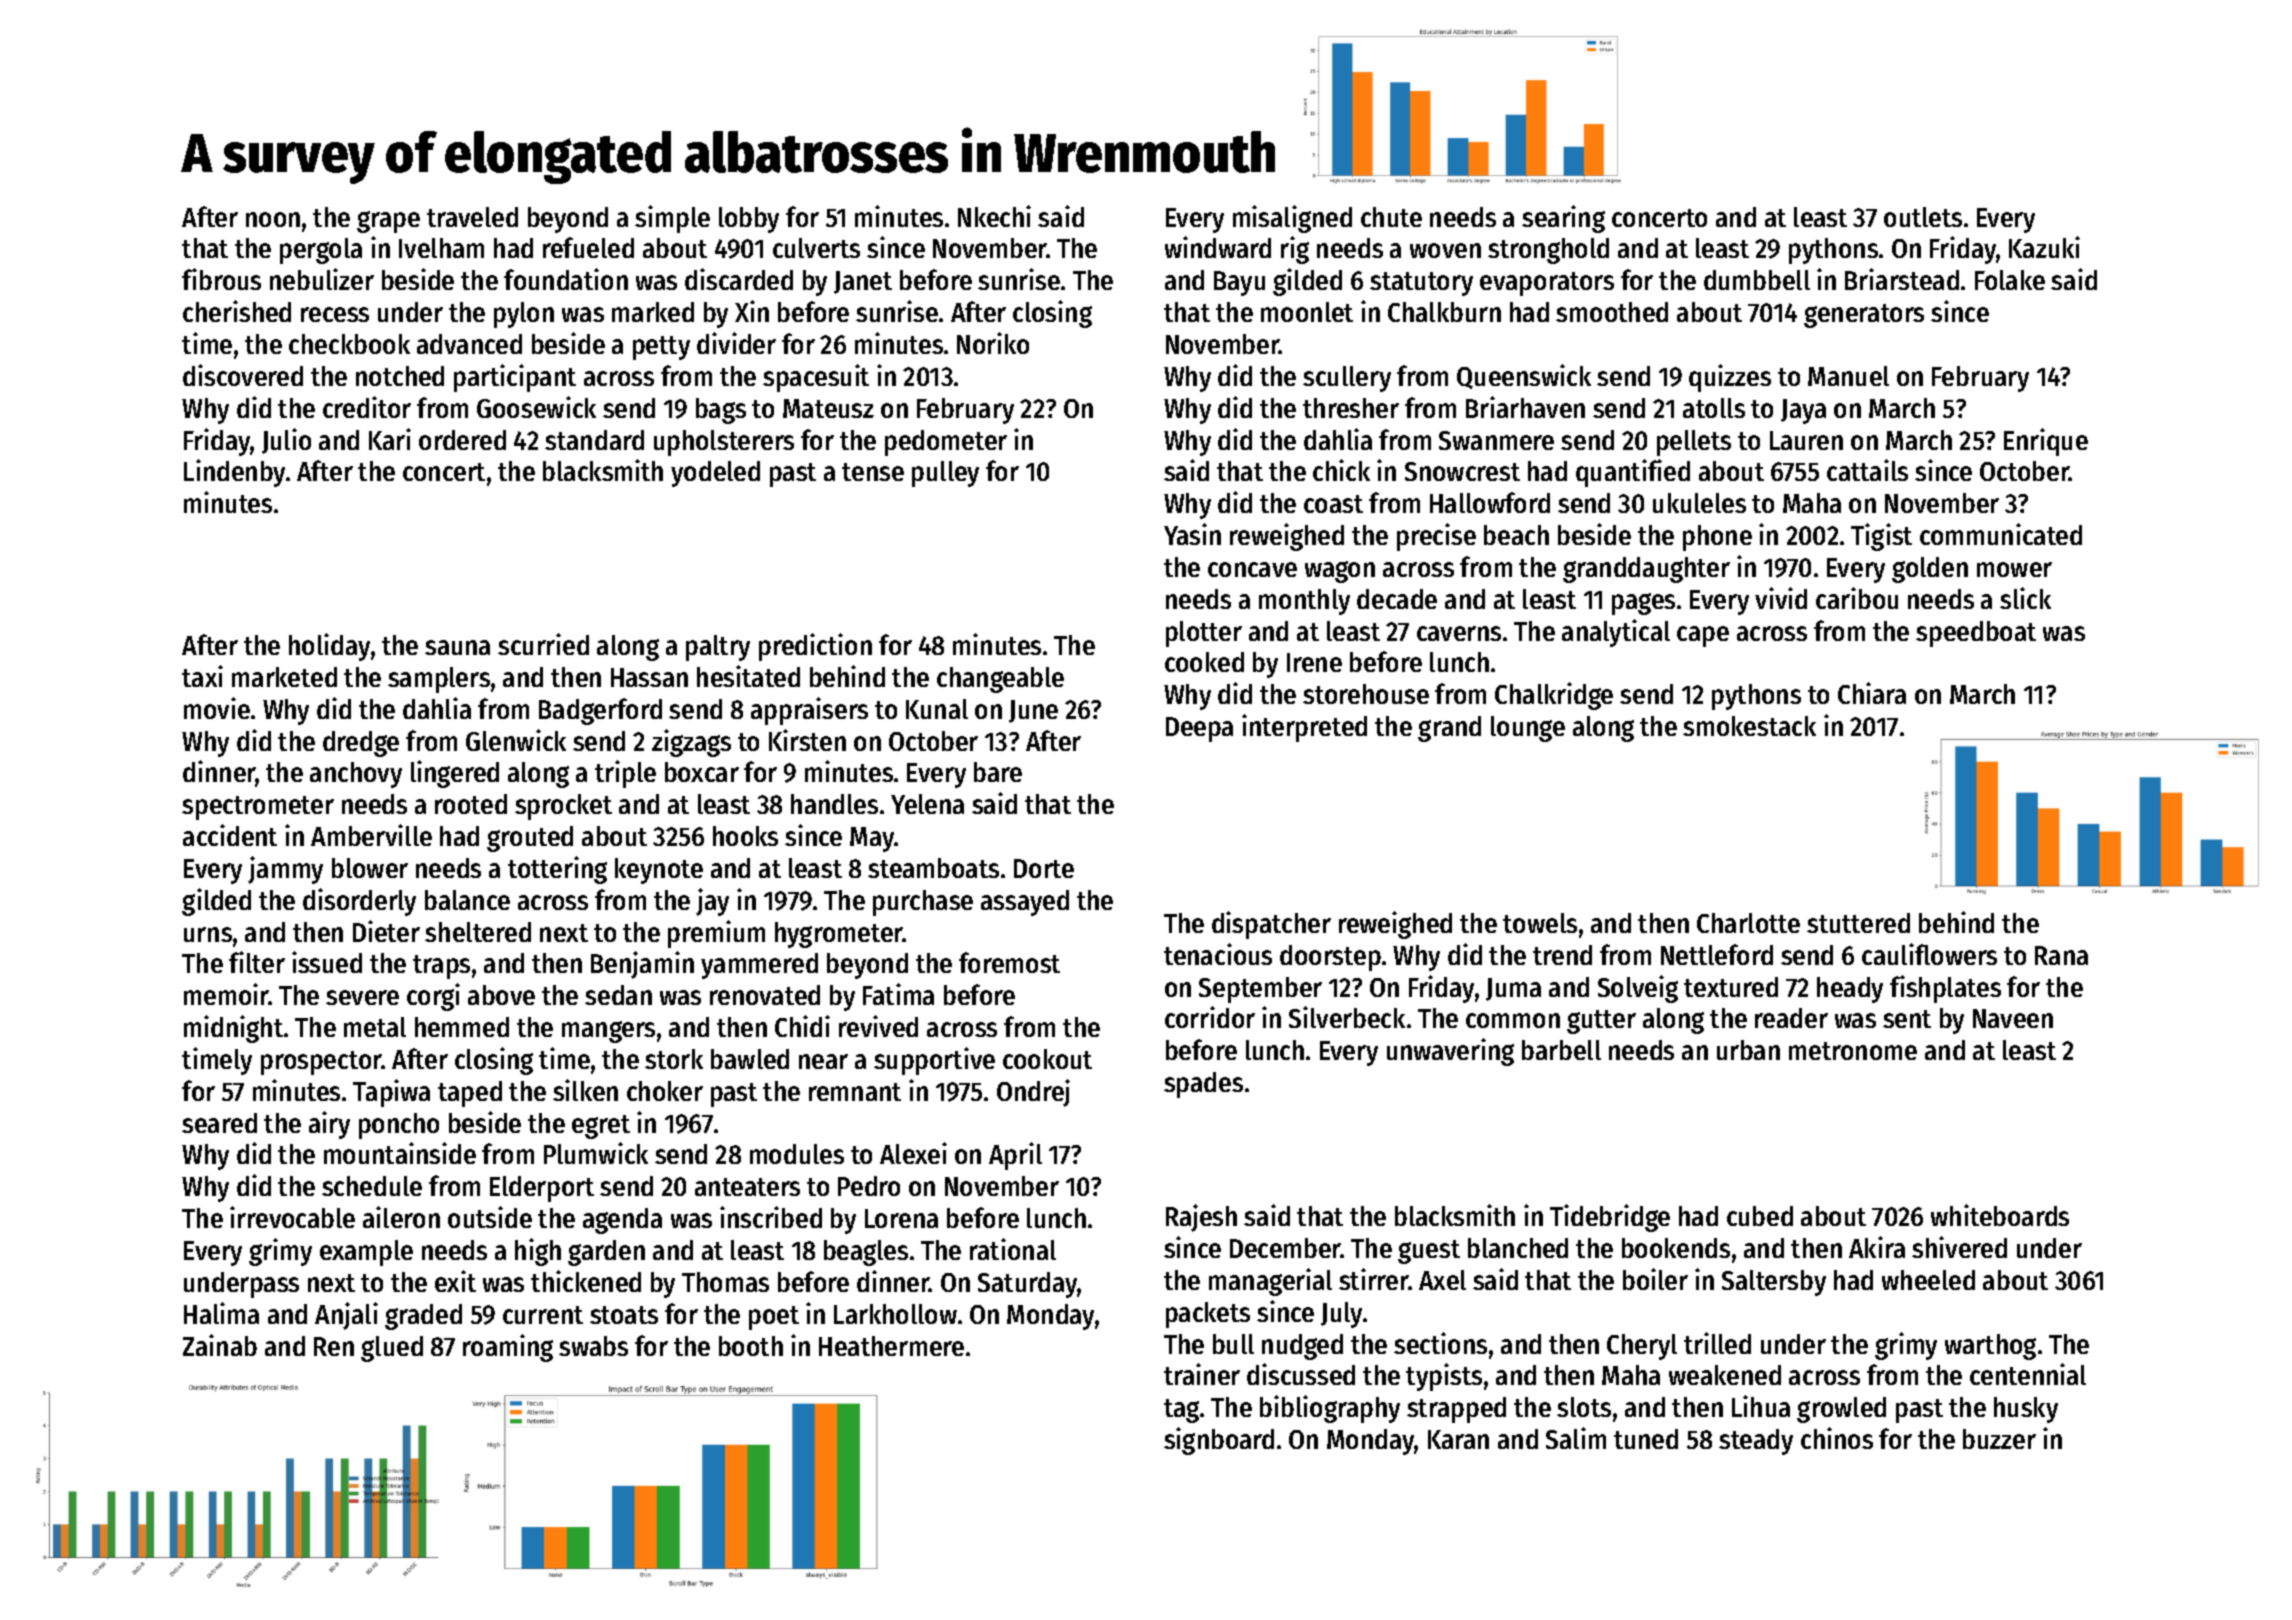 The width and height of the document is (2292, 1620). Describe the element at coordinates (1717, 1343) in the document. I see `trilled` at that location.
